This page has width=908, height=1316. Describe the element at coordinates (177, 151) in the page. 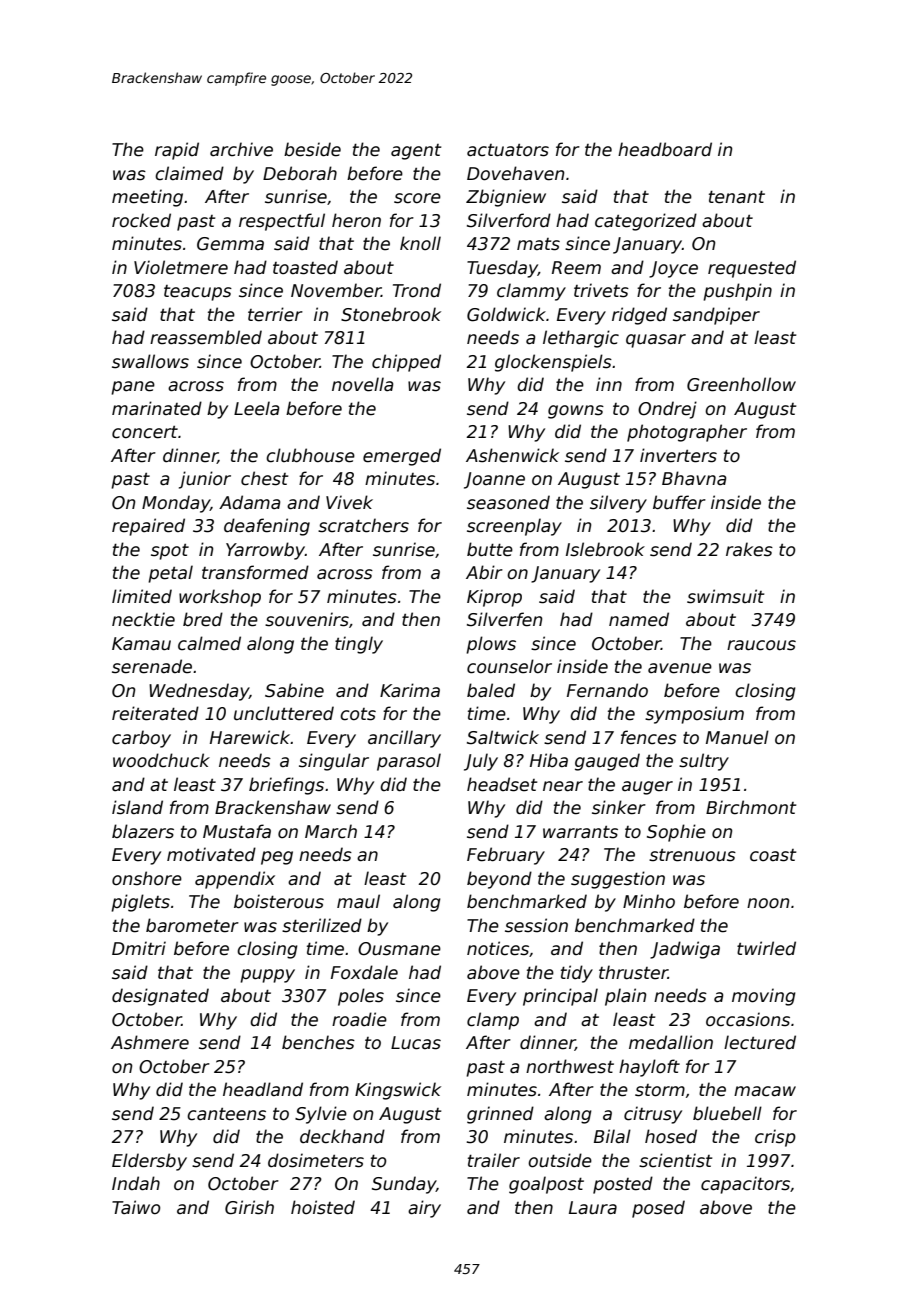

I see `rapid` at that location.
